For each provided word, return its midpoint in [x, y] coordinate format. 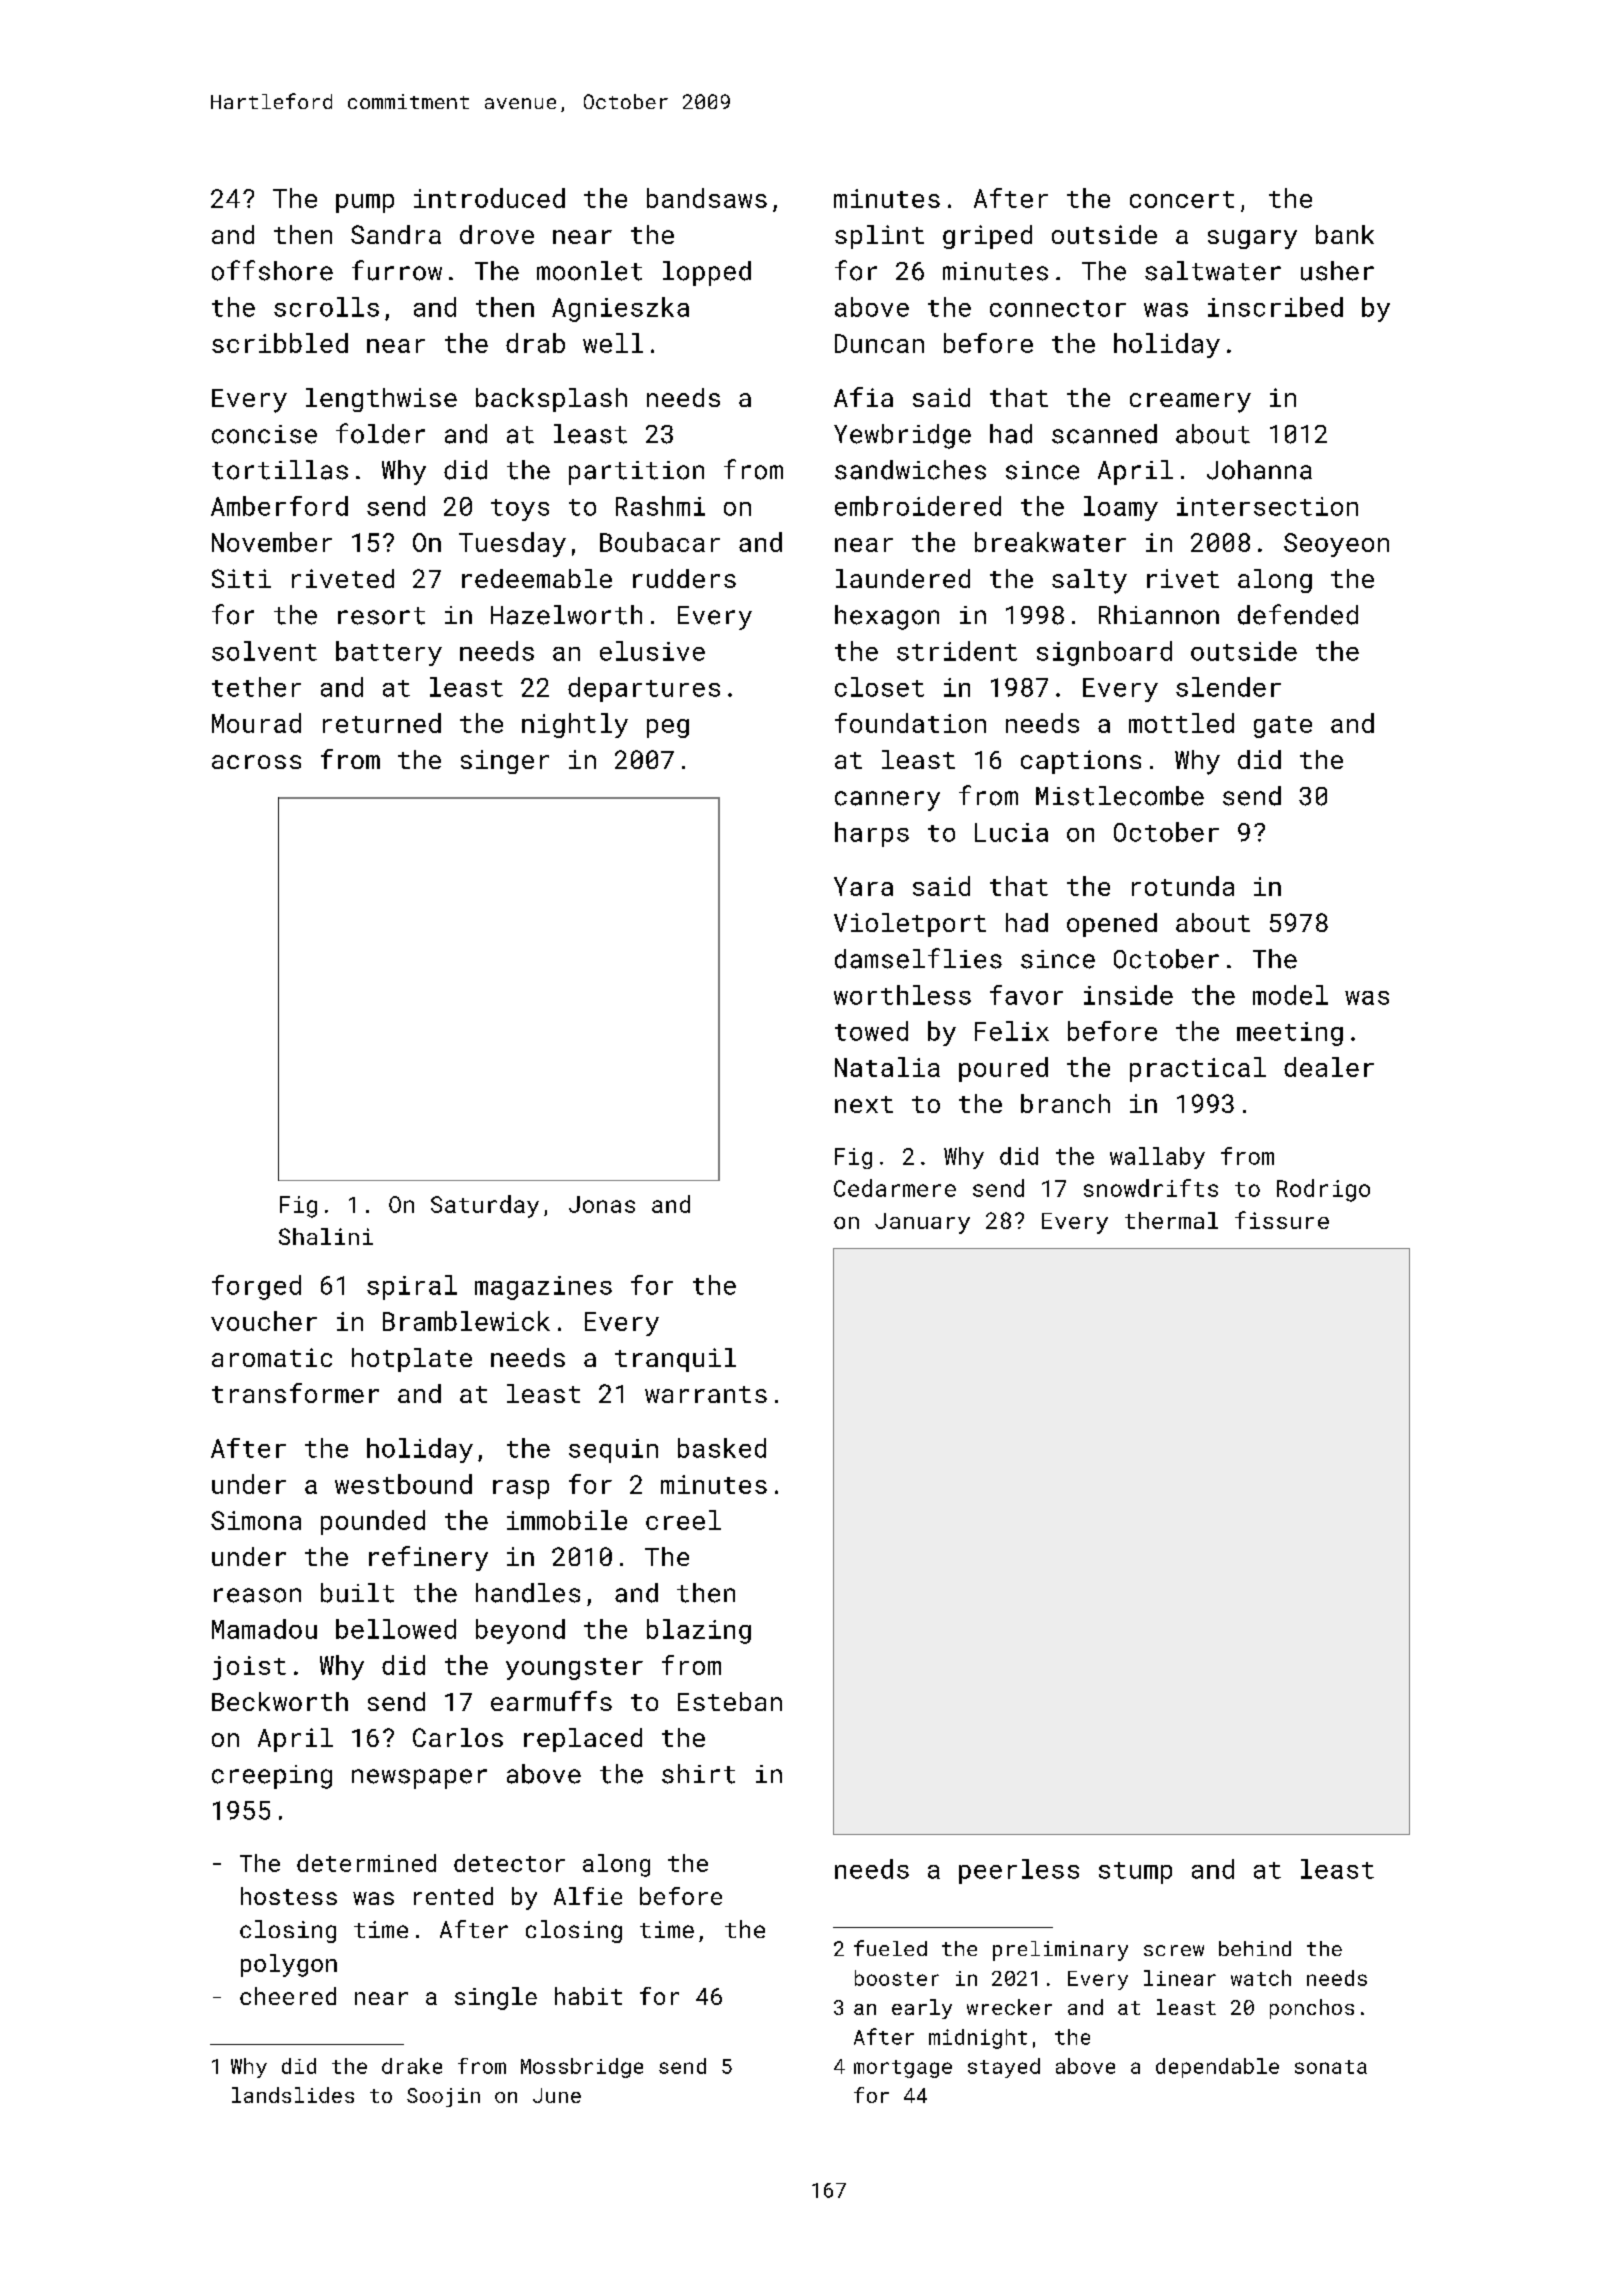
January [922, 1223]
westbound [403, 1484]
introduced [489, 198]
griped [987, 237]
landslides [293, 2095]
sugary [1252, 239]
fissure [1282, 1220]
